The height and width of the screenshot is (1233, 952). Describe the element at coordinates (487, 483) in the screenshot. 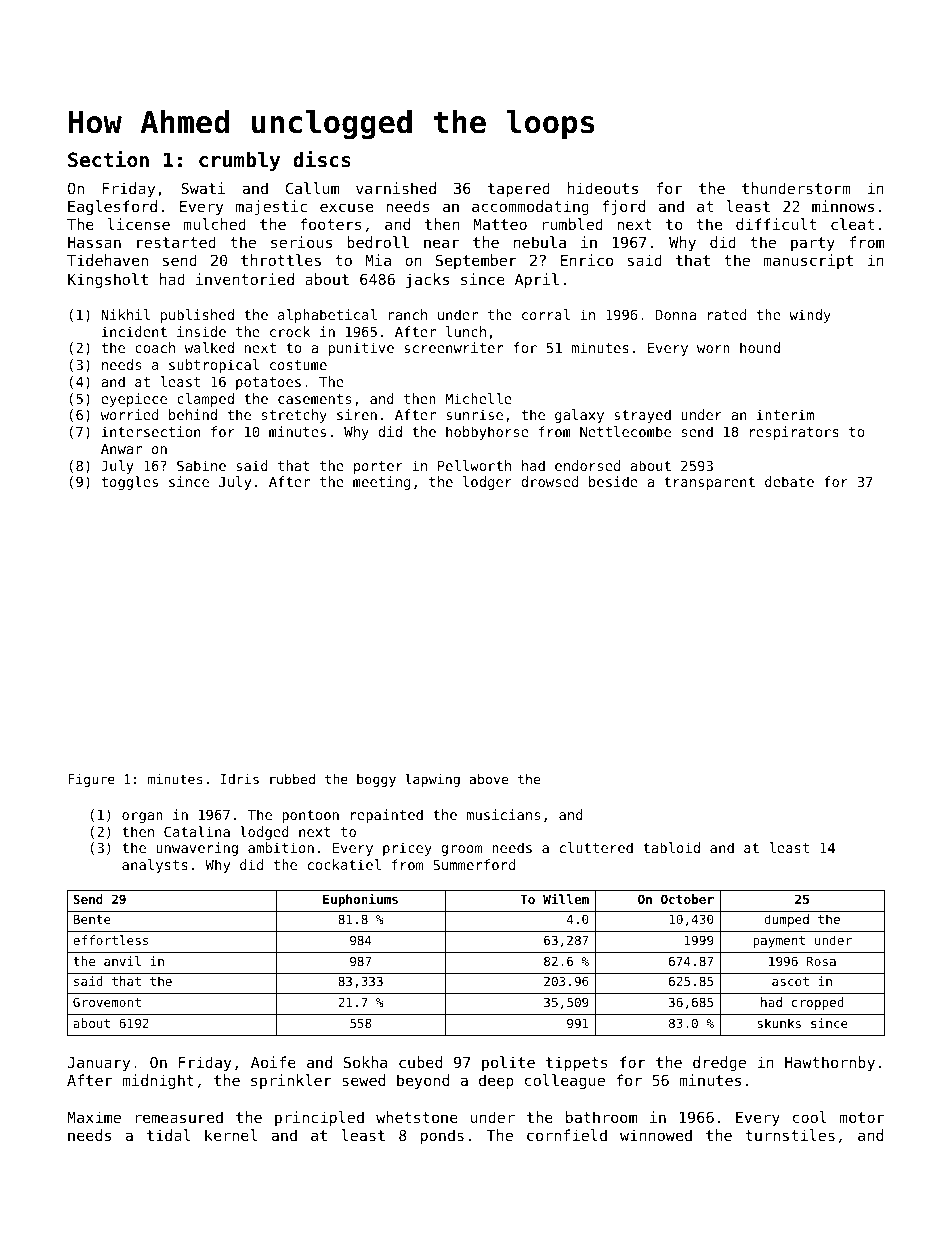

I see `lodger` at that location.
